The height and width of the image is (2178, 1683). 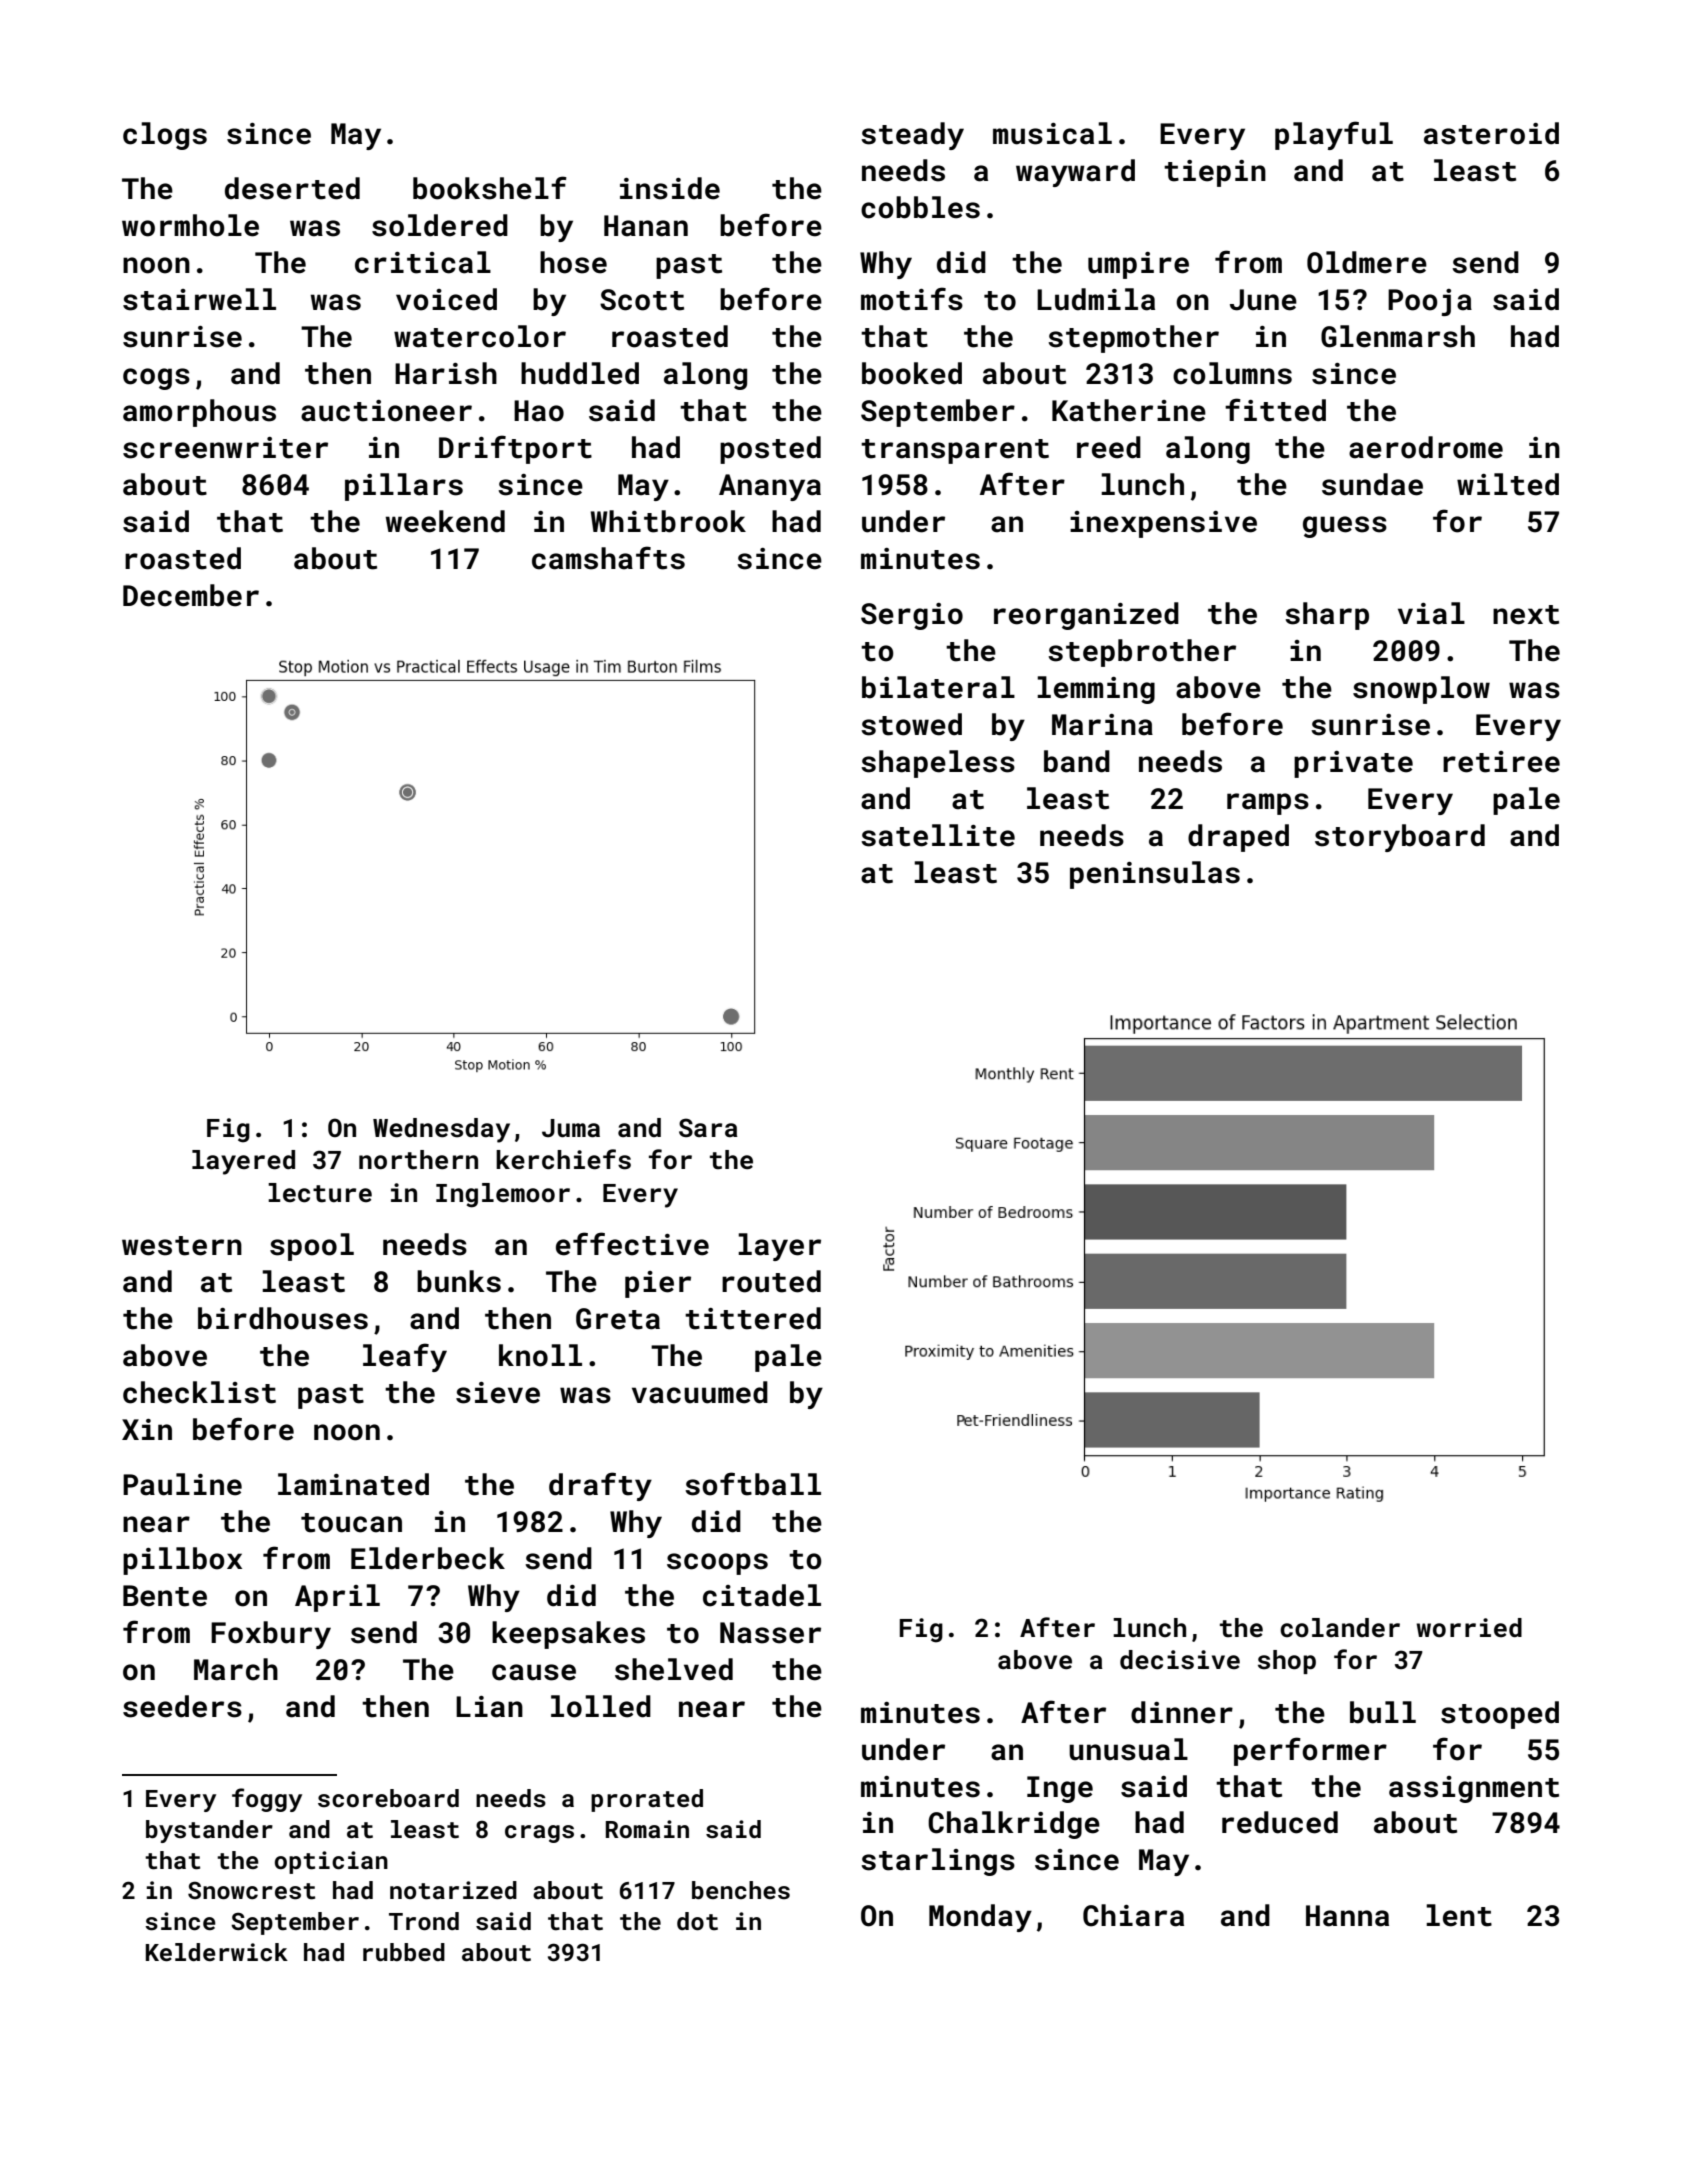 I want to click on worried, so click(x=1469, y=1628).
